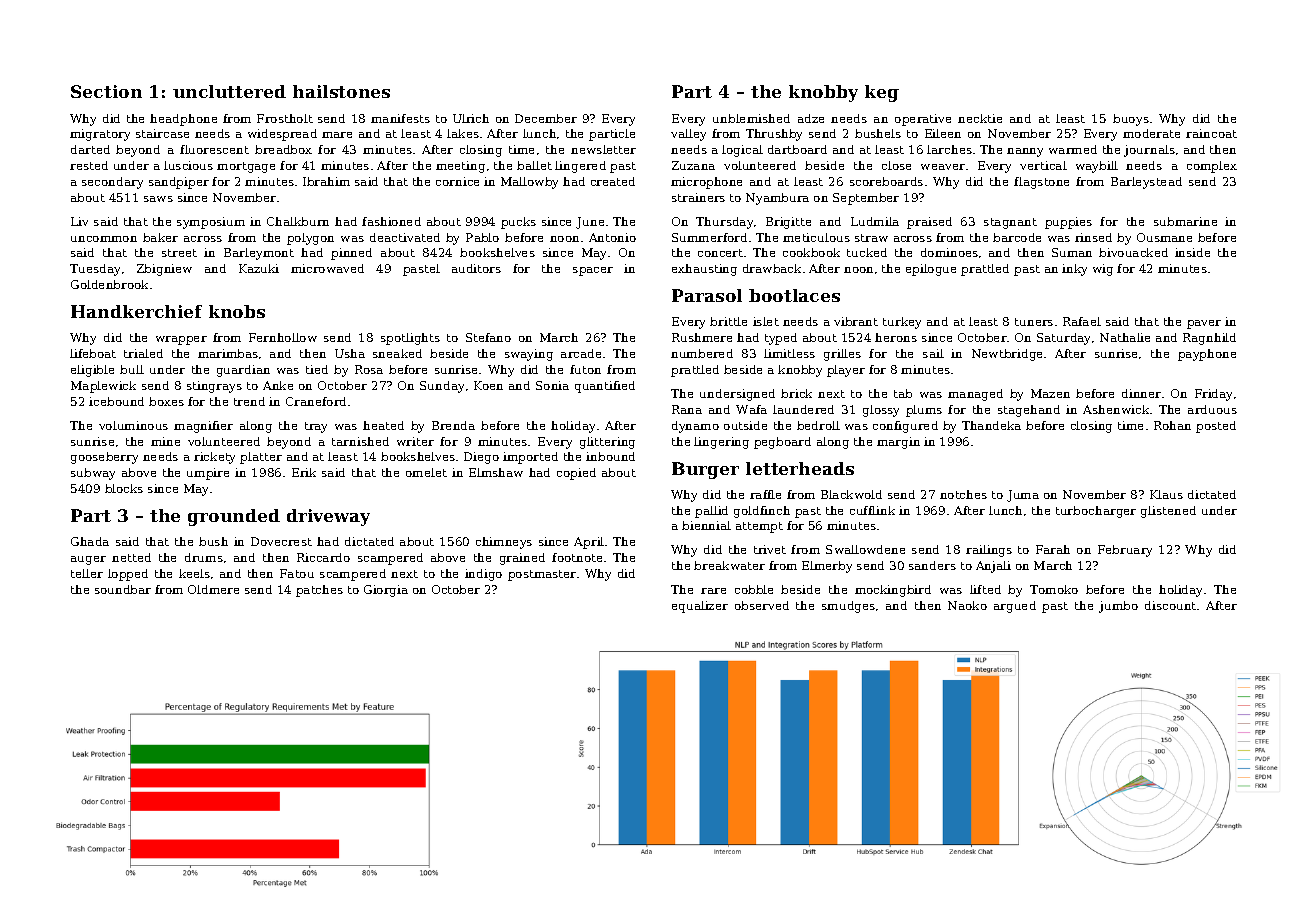  What do you see at coordinates (351, 254) in the page?
I see `pinned` at bounding box center [351, 254].
